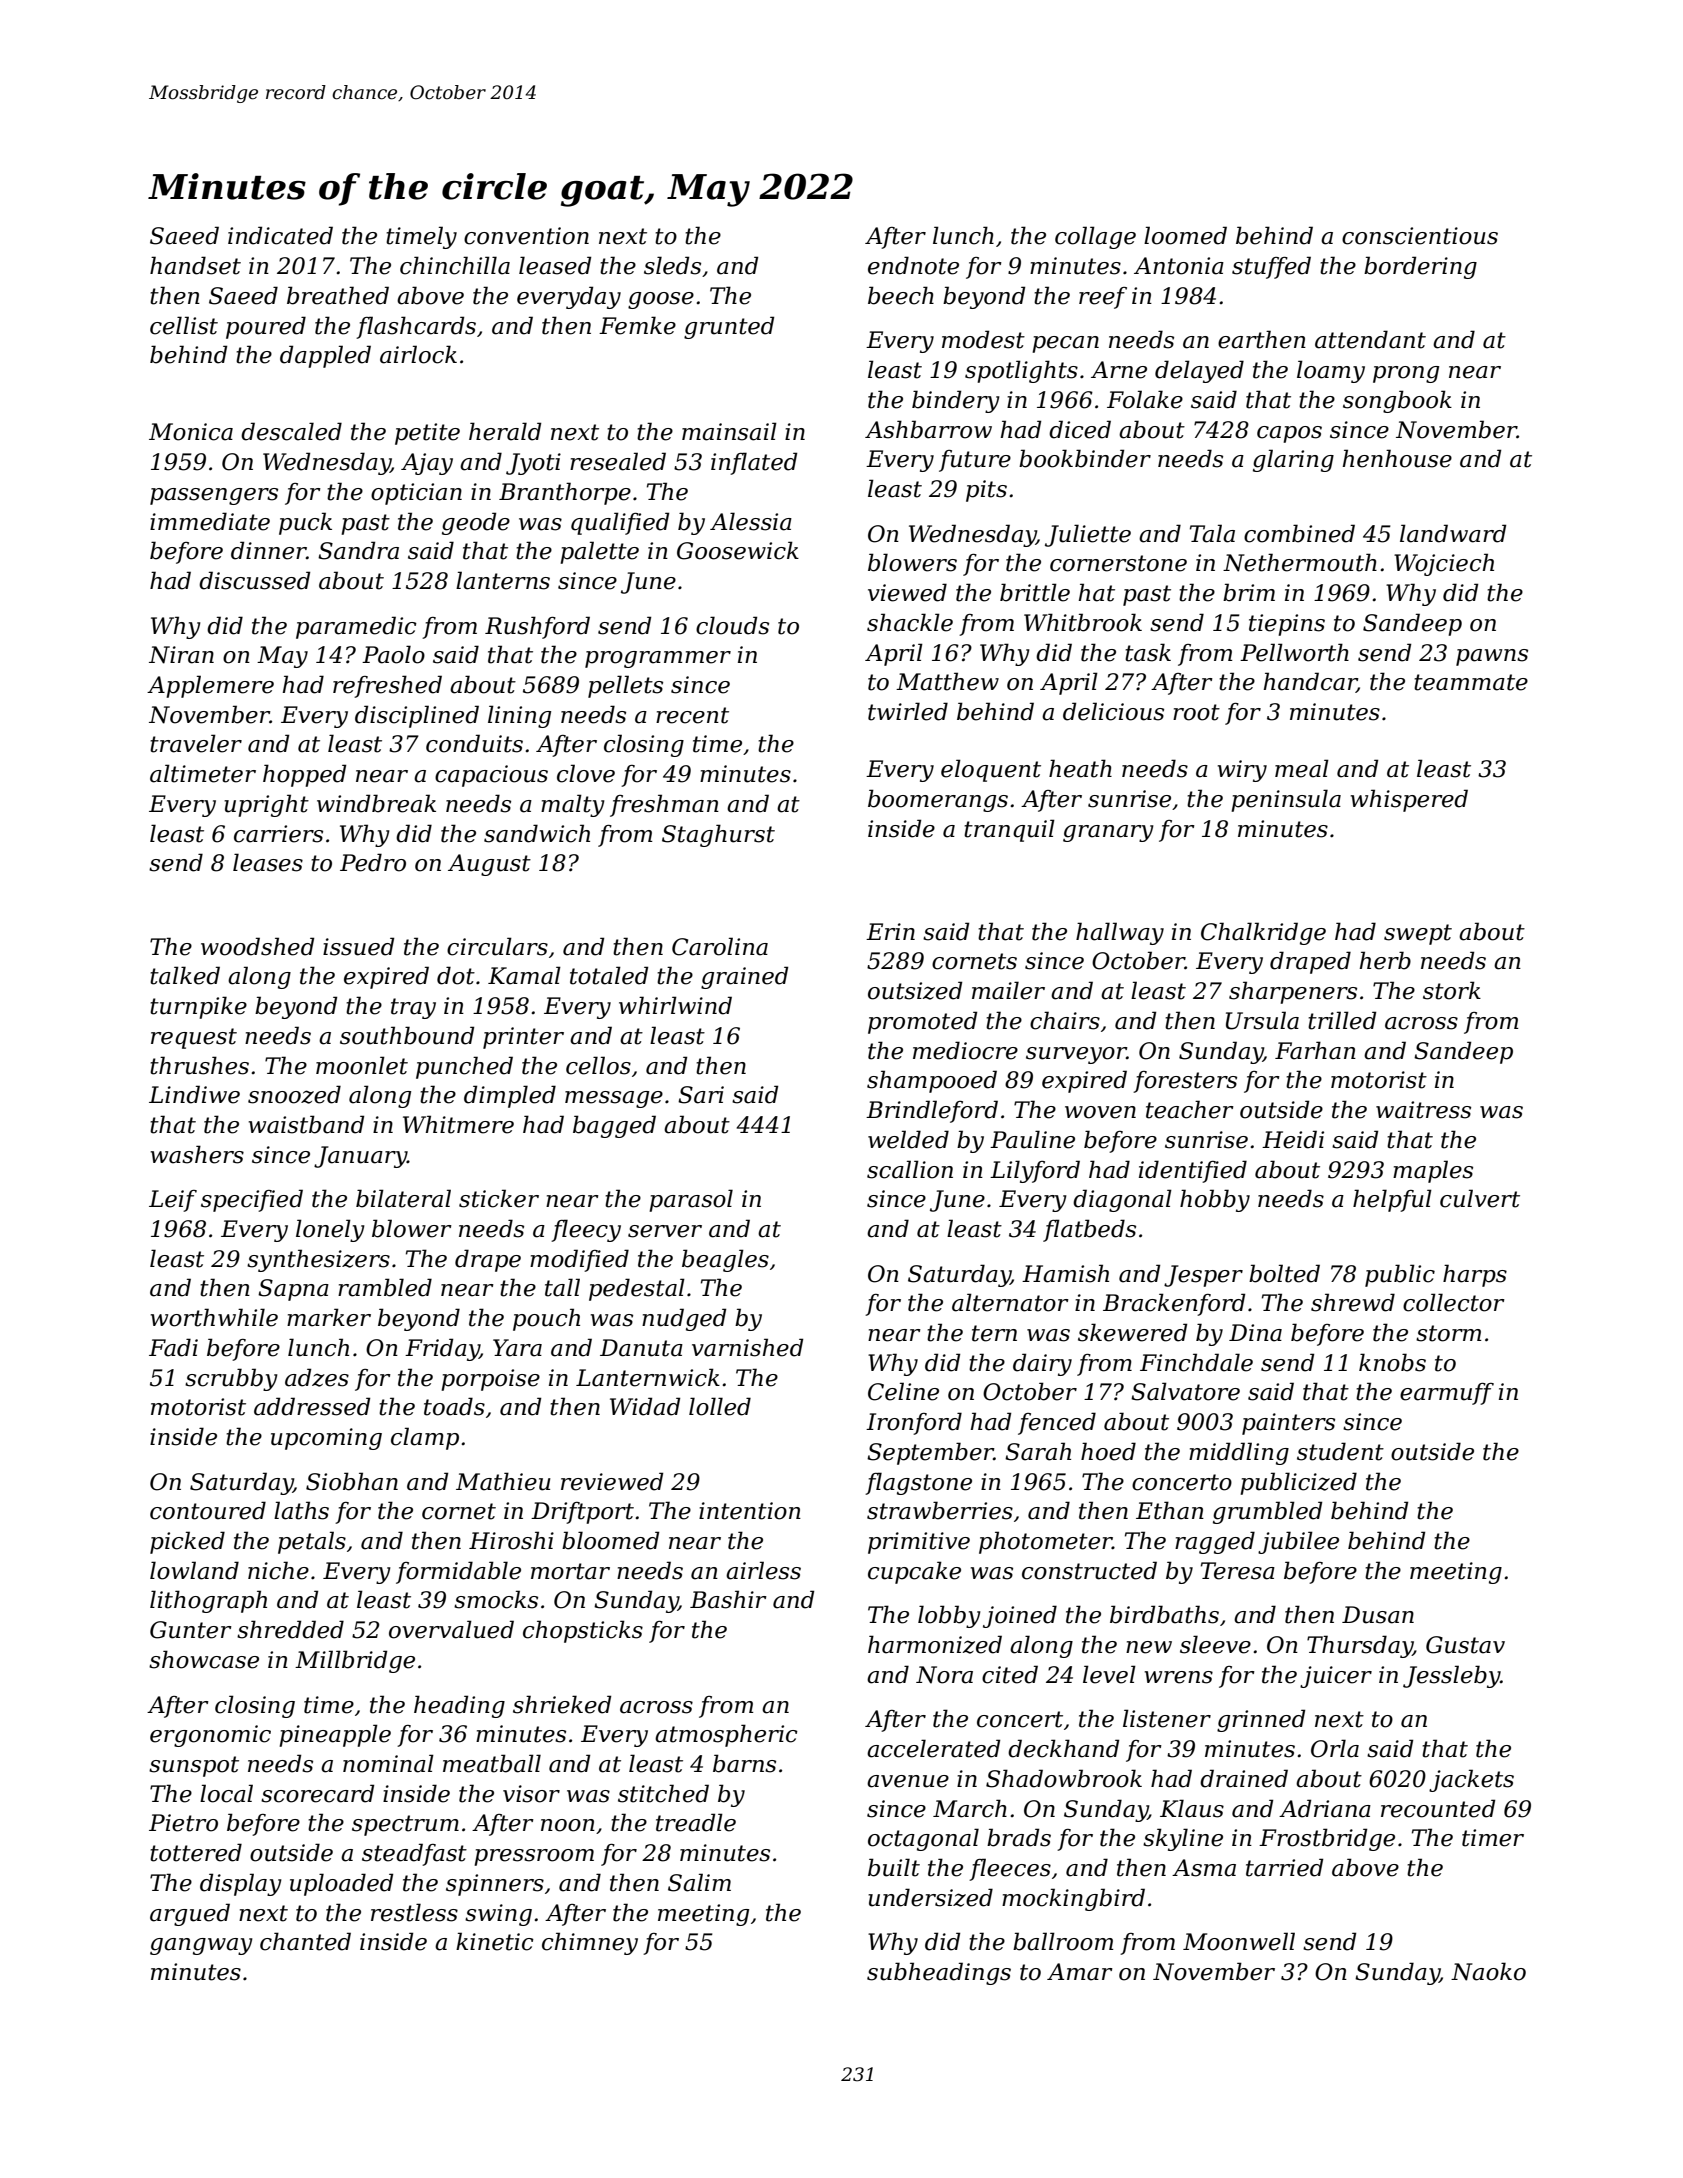 The width and height of the document is (1683, 2178). What do you see at coordinates (195, 265) in the document?
I see `handset` at bounding box center [195, 265].
